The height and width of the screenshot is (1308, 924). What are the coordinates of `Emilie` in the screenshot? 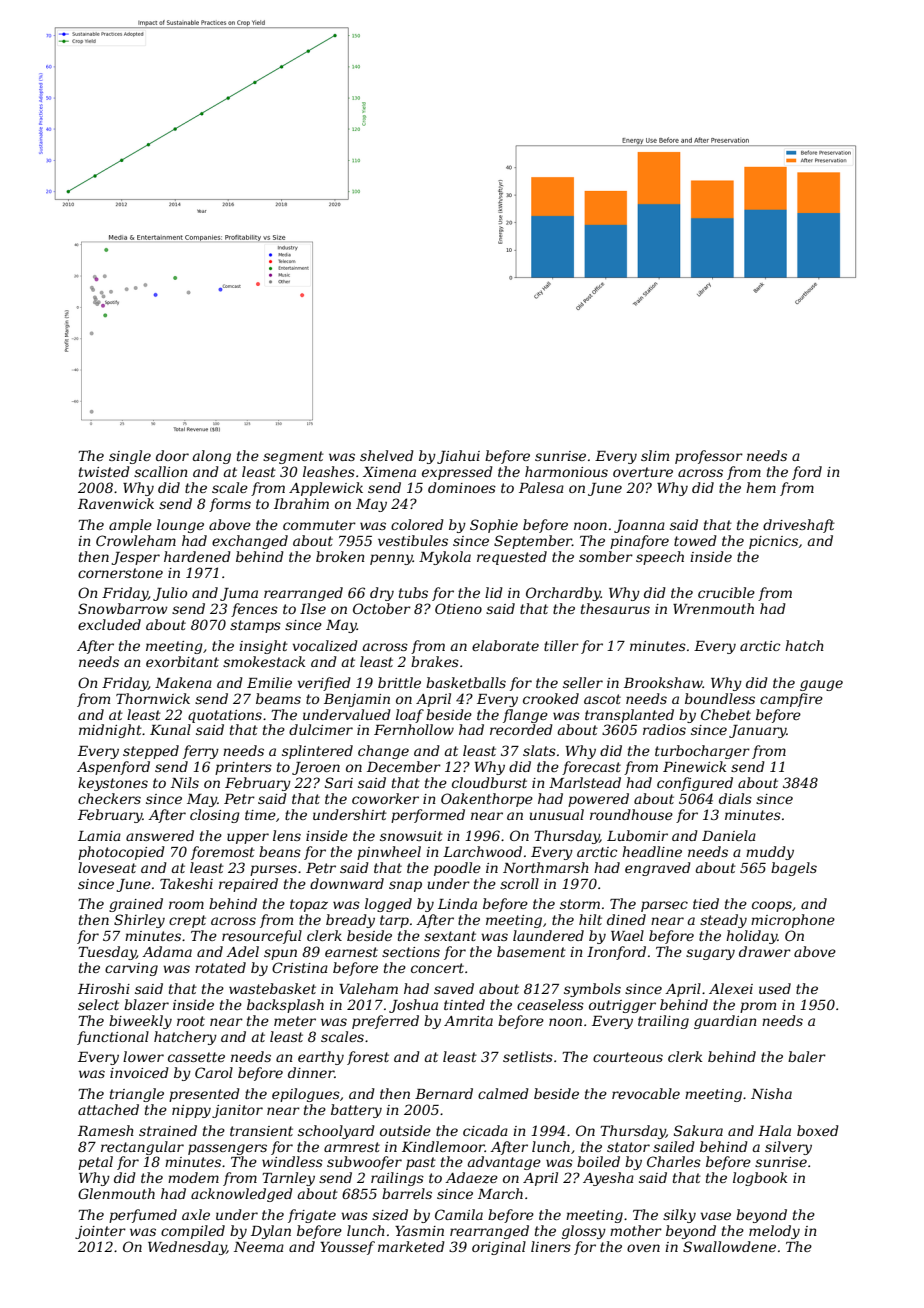 It's located at (269, 682).
